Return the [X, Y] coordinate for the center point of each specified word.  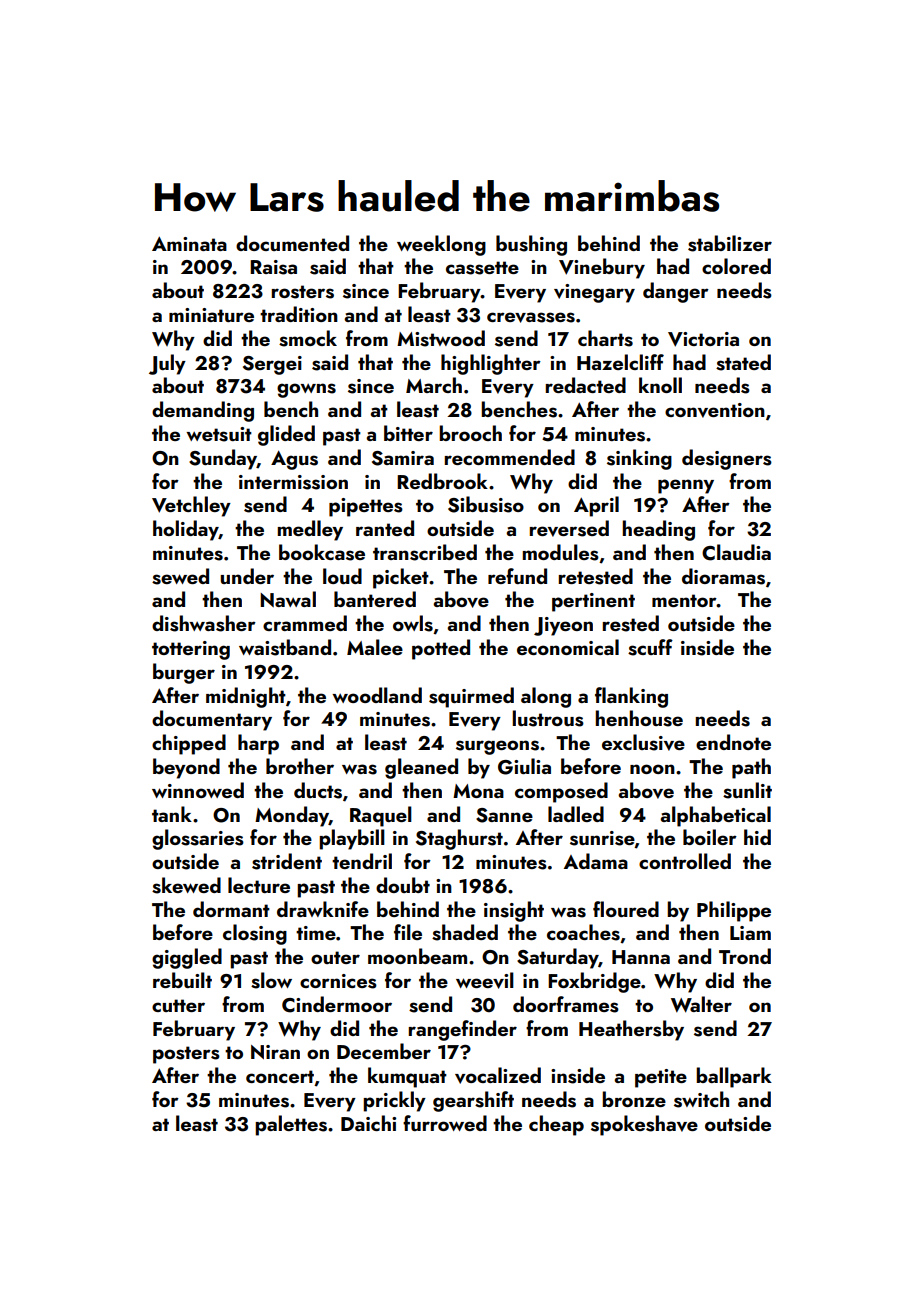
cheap [556, 1125]
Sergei [272, 365]
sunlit [747, 790]
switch [701, 1099]
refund [517, 576]
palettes [291, 1125]
